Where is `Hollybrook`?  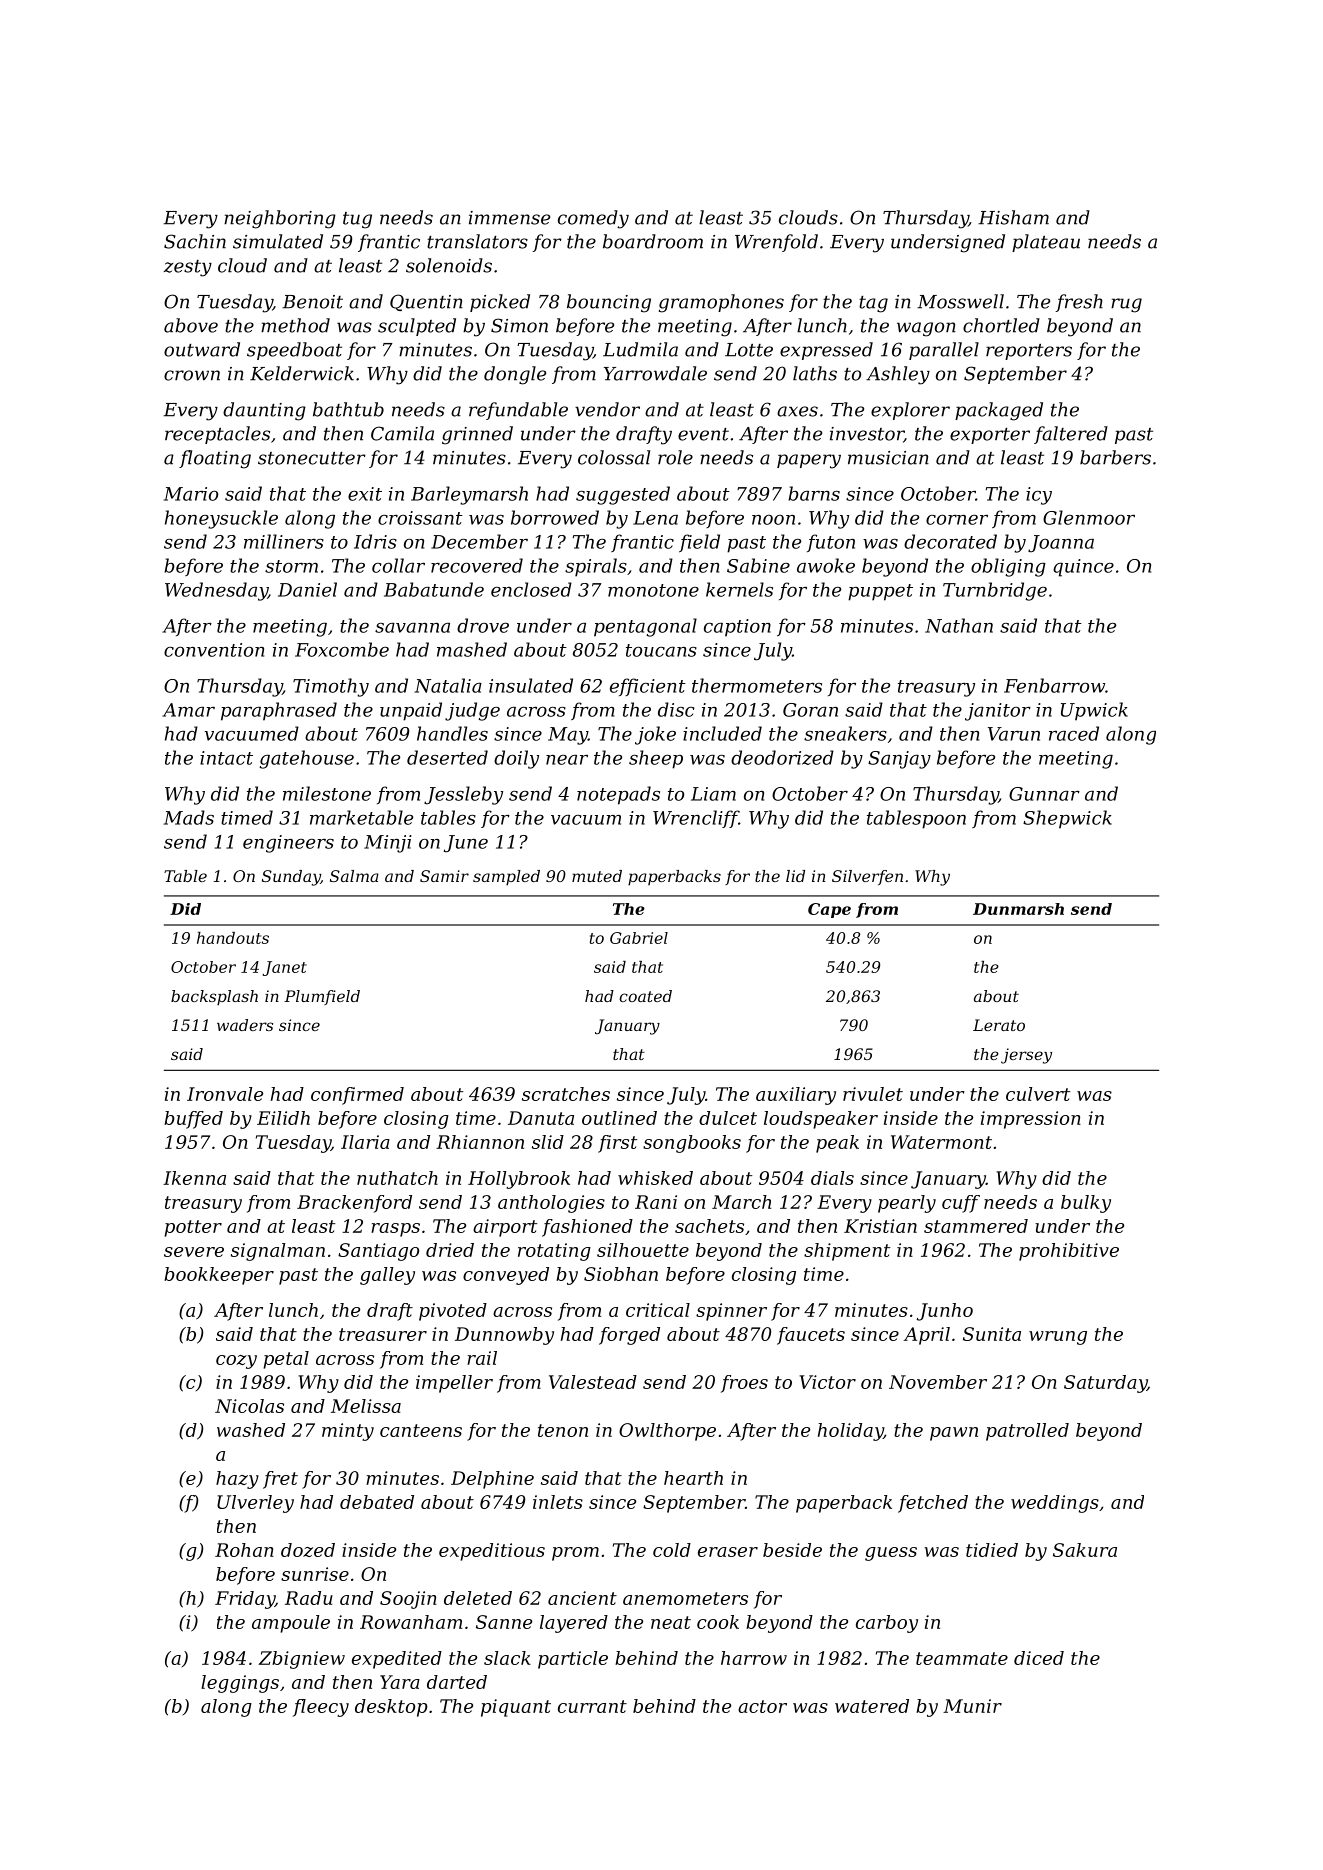 Hollybrook is located at coordinates (519, 1180).
